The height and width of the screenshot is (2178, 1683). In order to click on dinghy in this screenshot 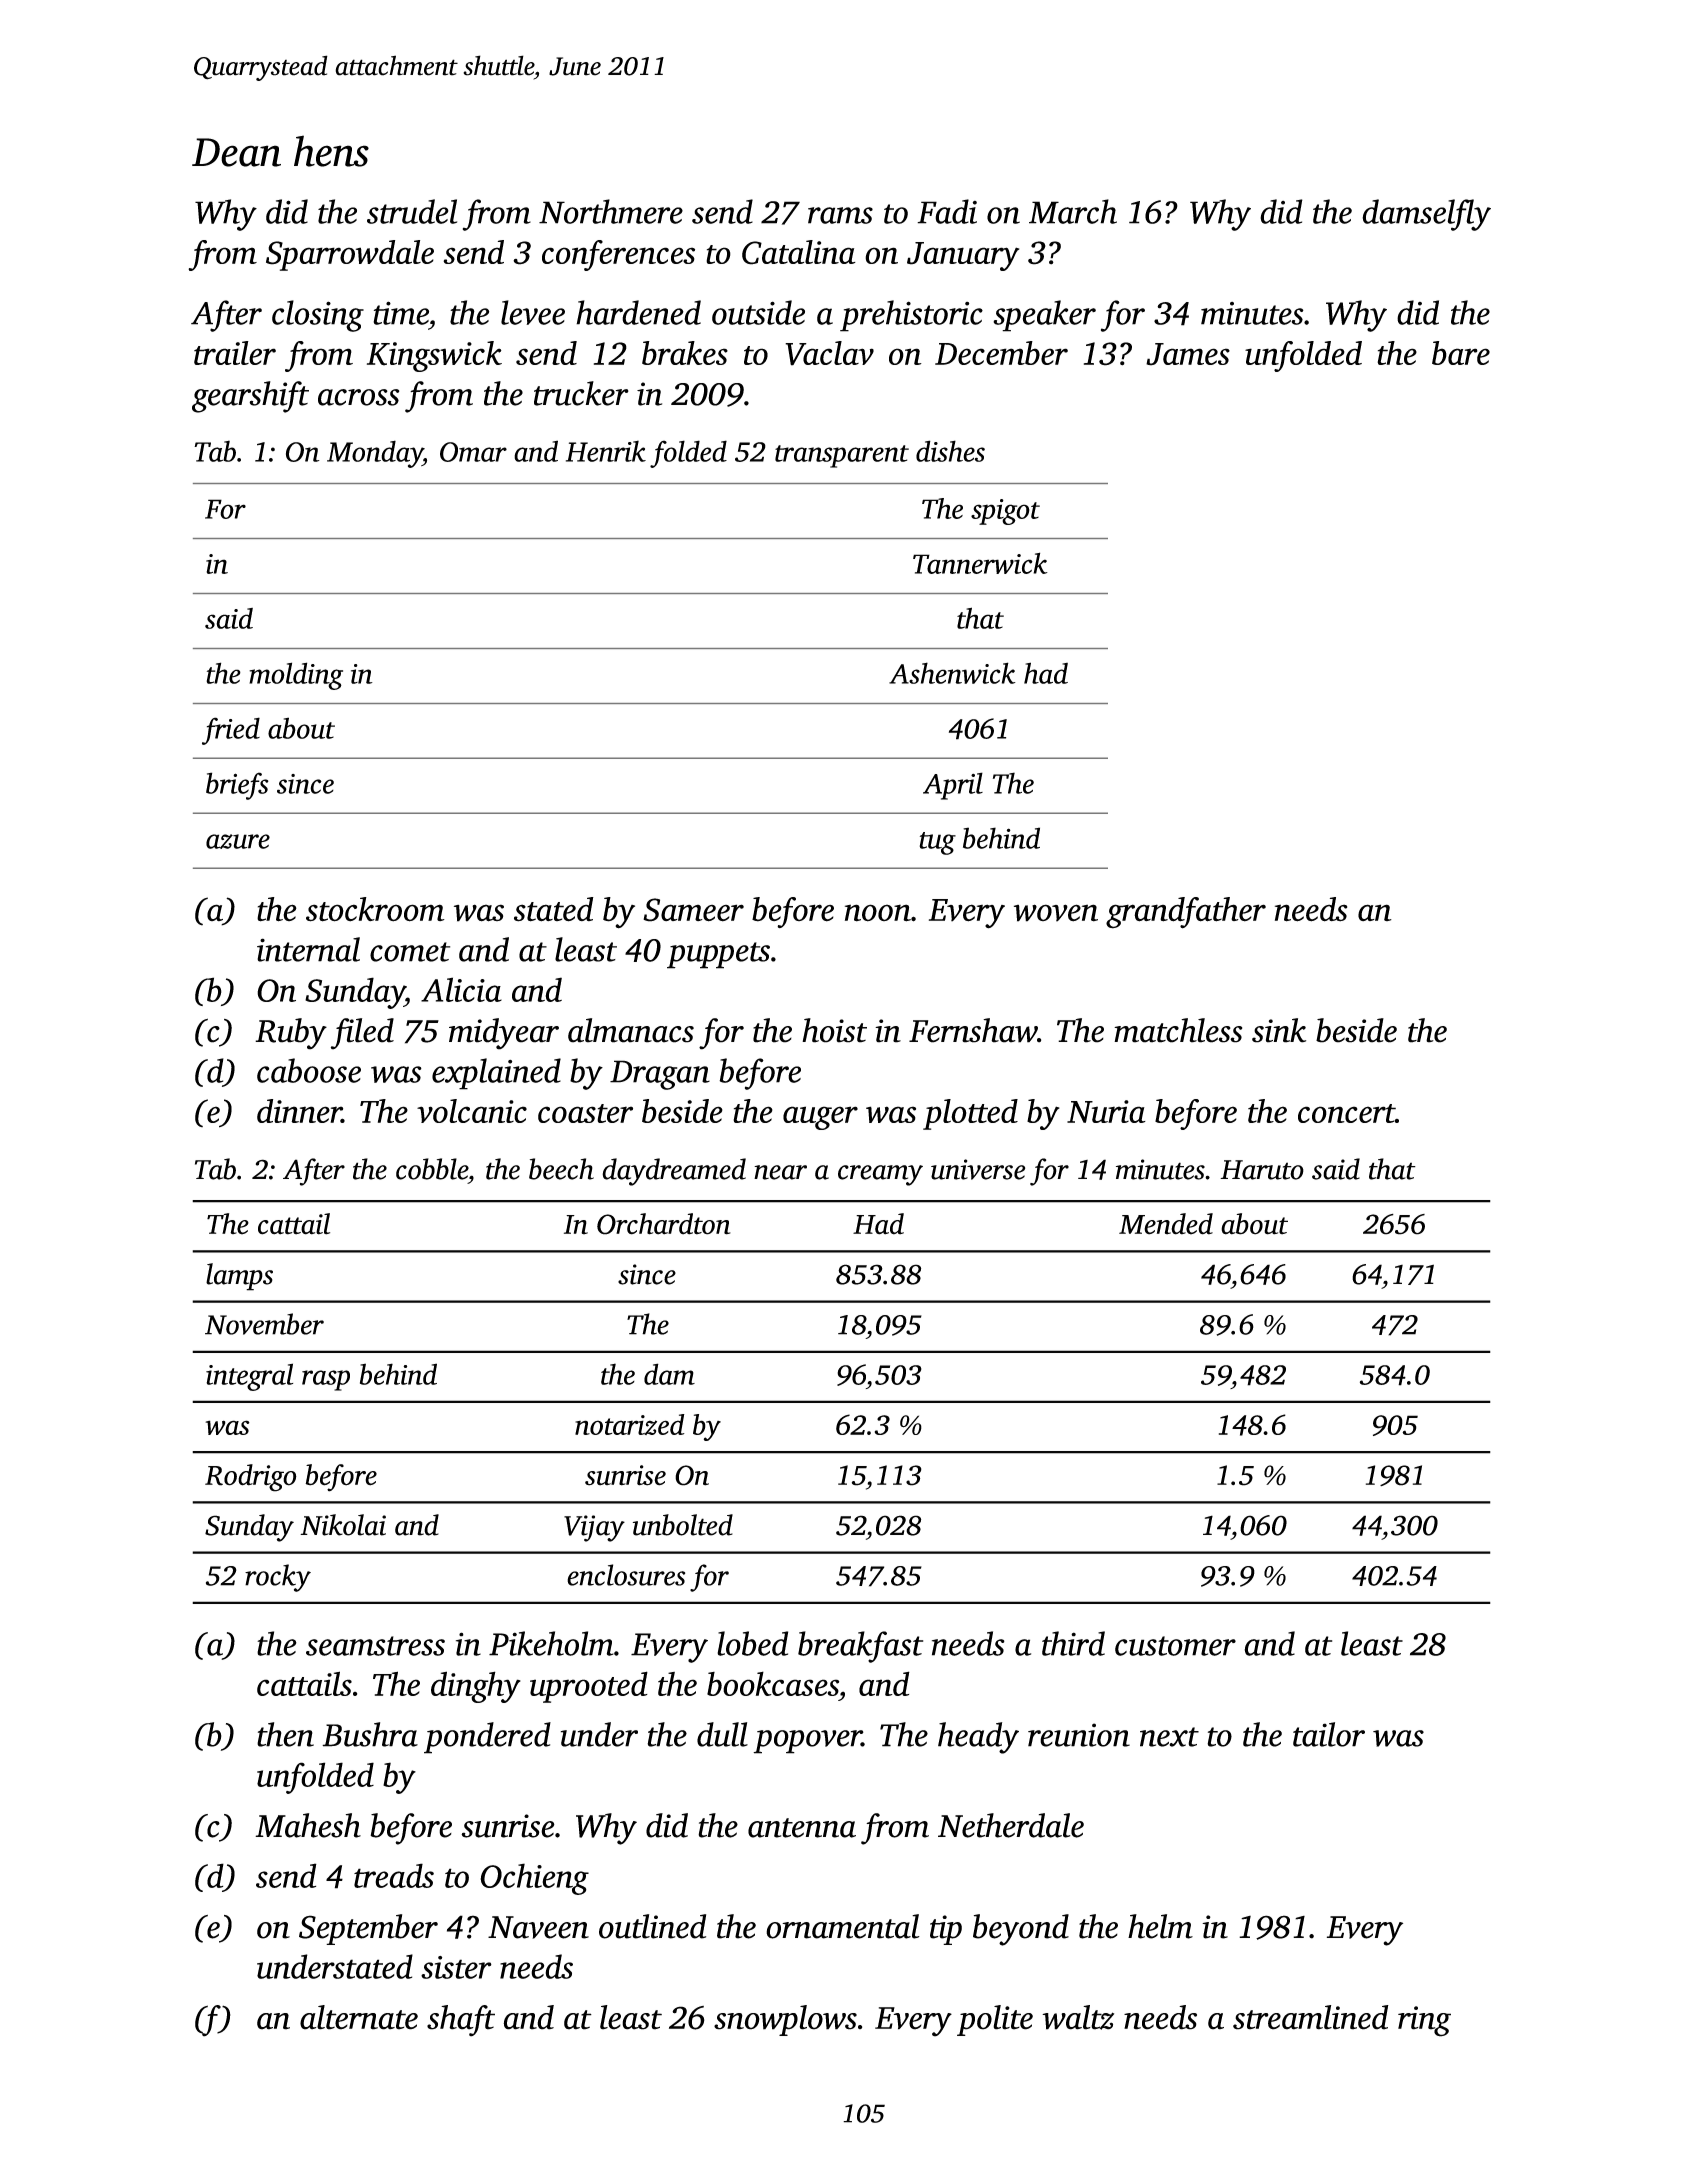, I will do `click(476, 1687)`.
